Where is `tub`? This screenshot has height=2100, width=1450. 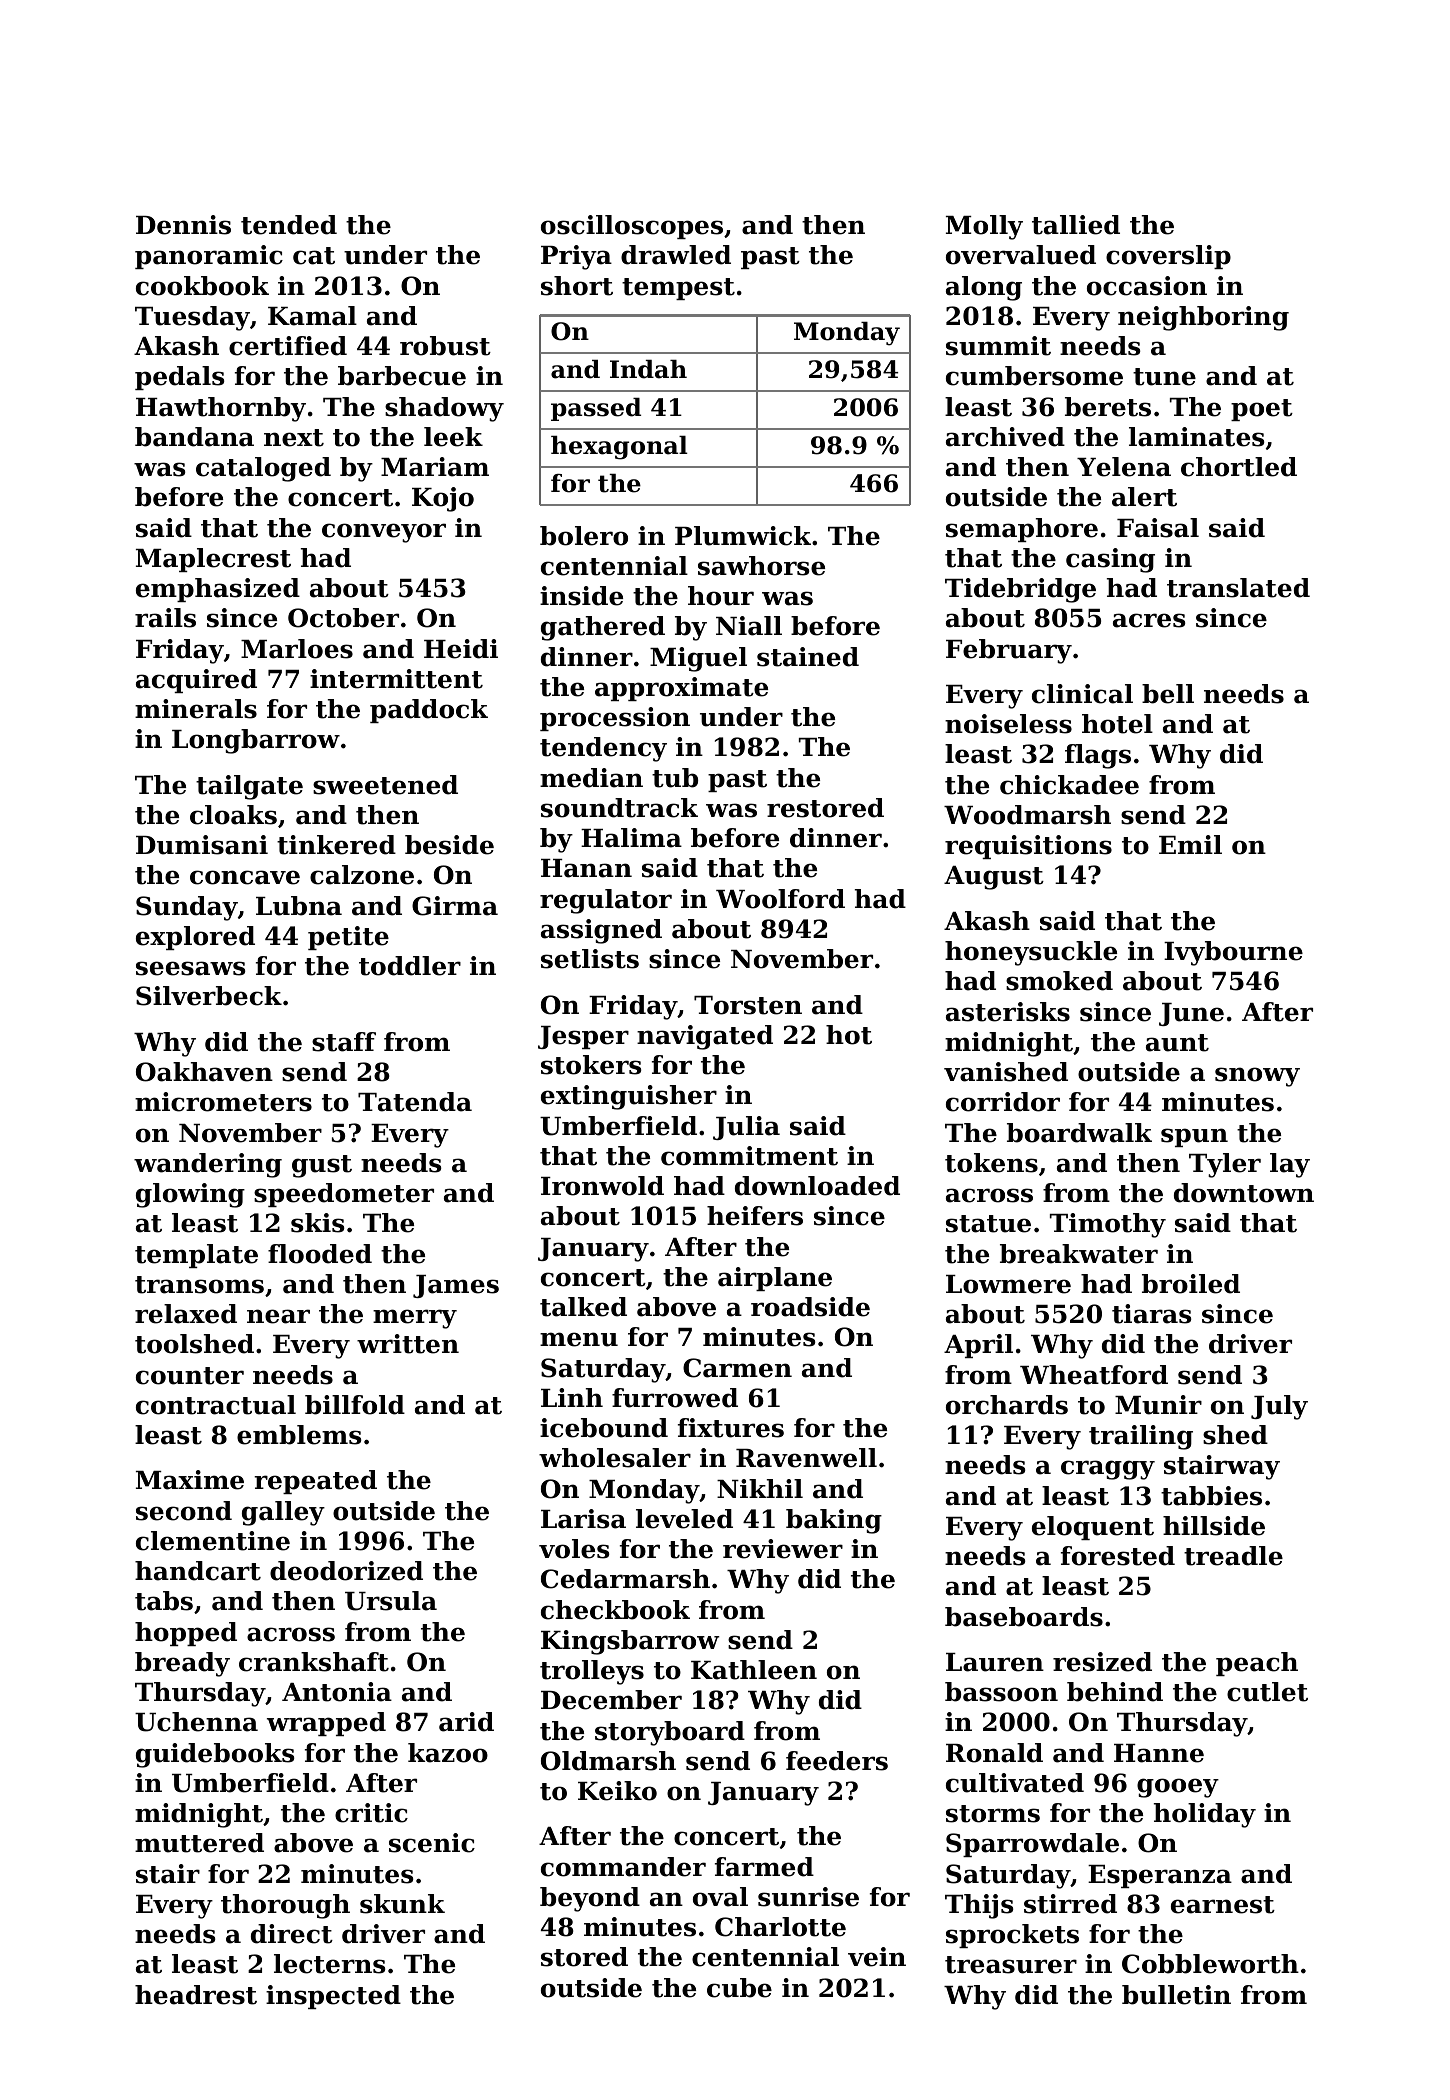 tub is located at coordinates (675, 778).
